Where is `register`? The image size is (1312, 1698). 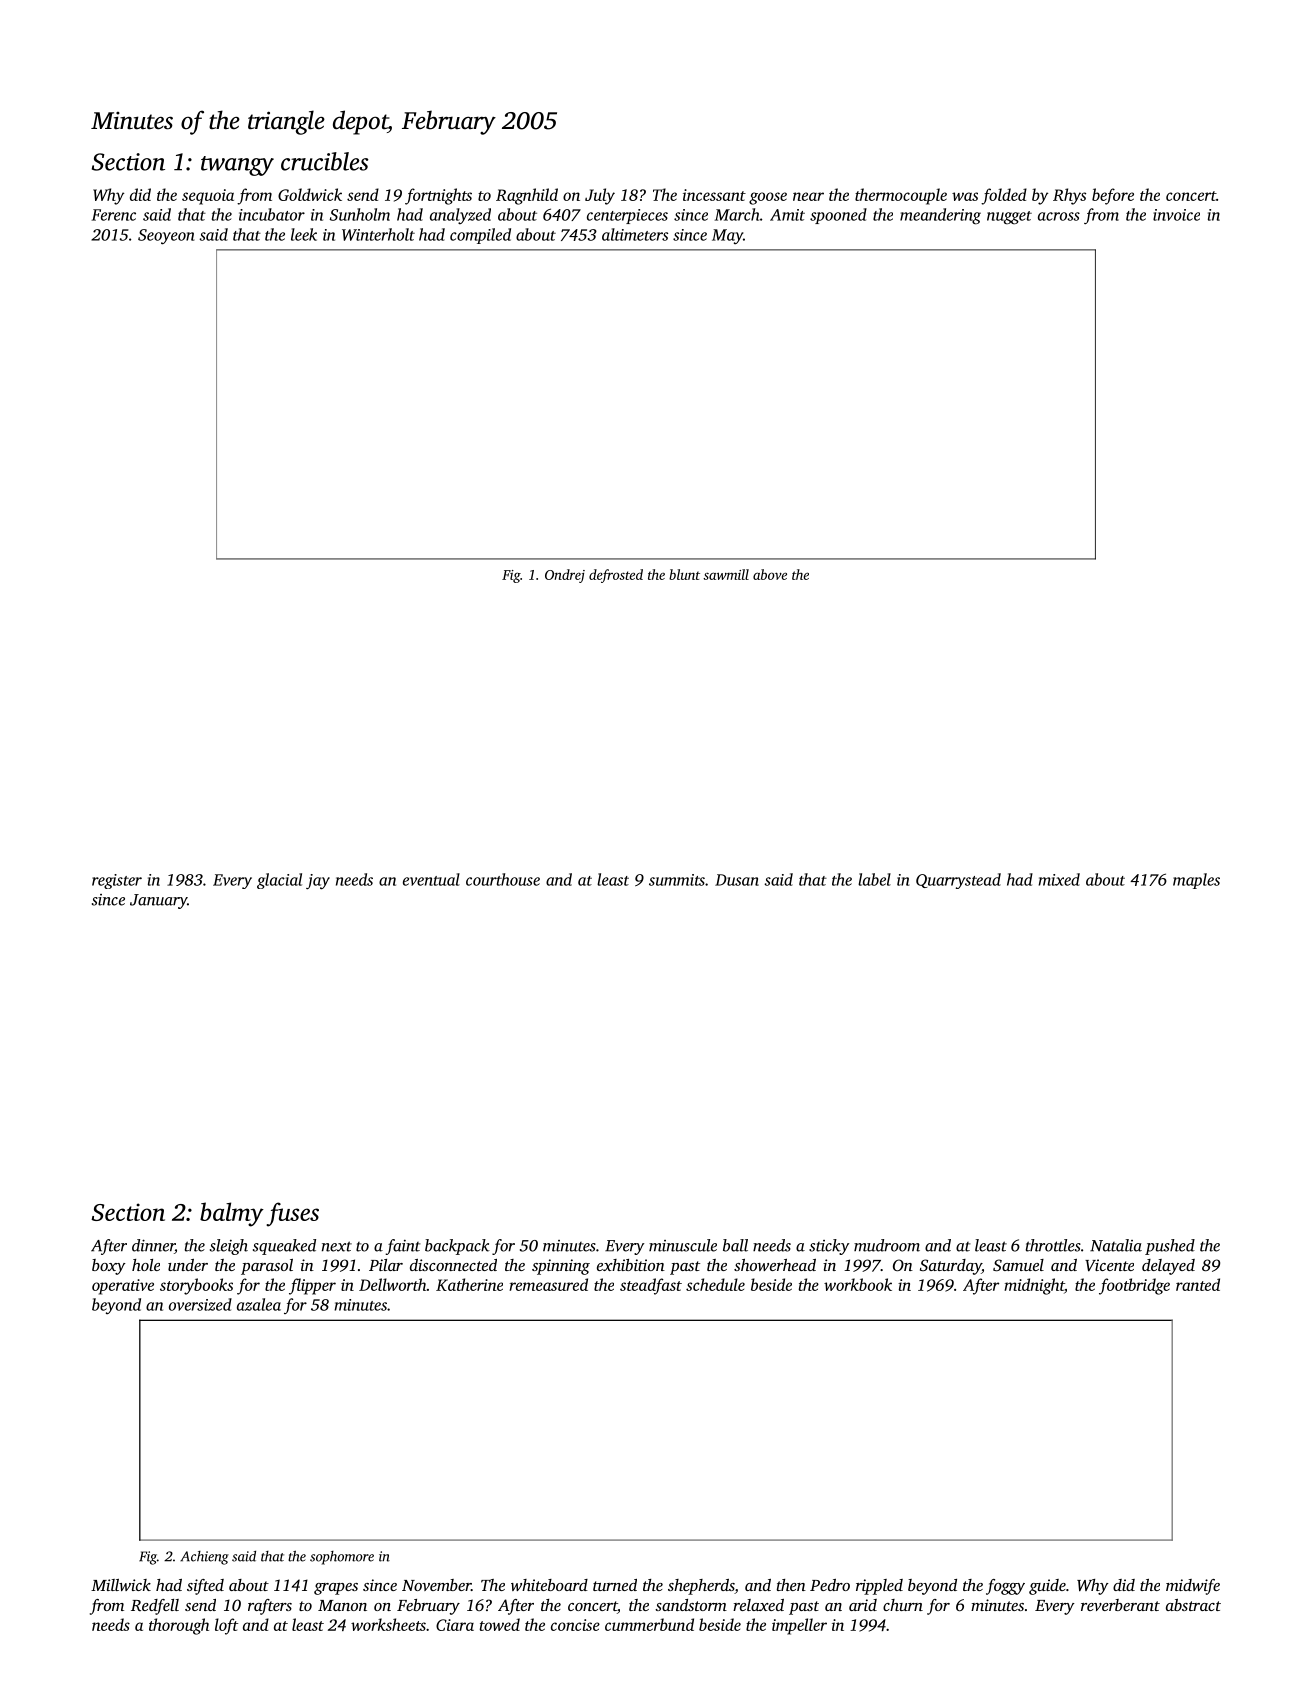
register is located at coordinates (117, 881).
